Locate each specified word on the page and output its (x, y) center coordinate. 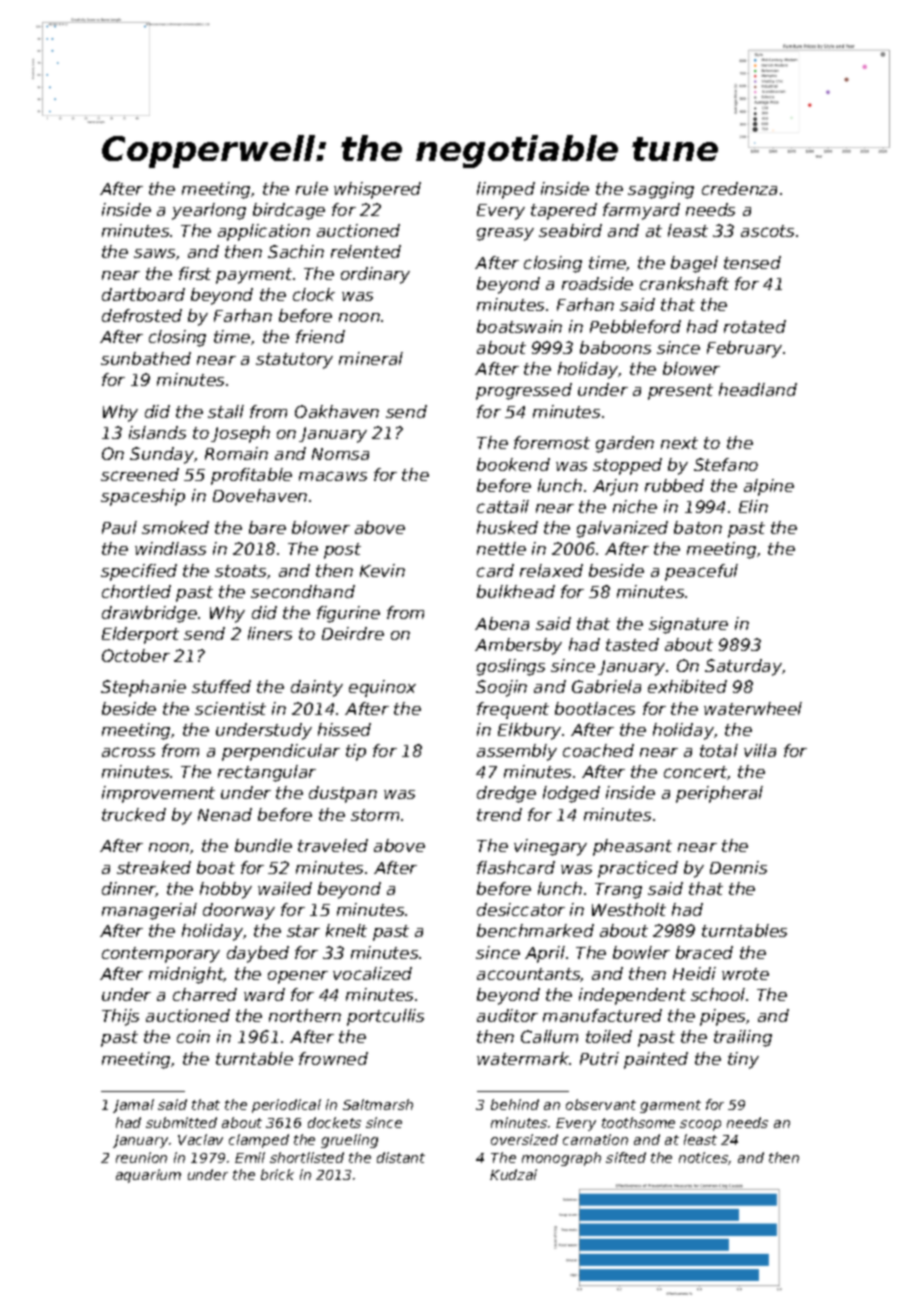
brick (277, 1174)
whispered (377, 190)
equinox (382, 688)
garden (625, 444)
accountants (529, 975)
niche (635, 506)
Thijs (120, 1017)
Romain (236, 453)
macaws (333, 476)
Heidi (694, 973)
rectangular (267, 773)
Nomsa (340, 454)
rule (312, 188)
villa (760, 750)
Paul (119, 527)
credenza (739, 188)
